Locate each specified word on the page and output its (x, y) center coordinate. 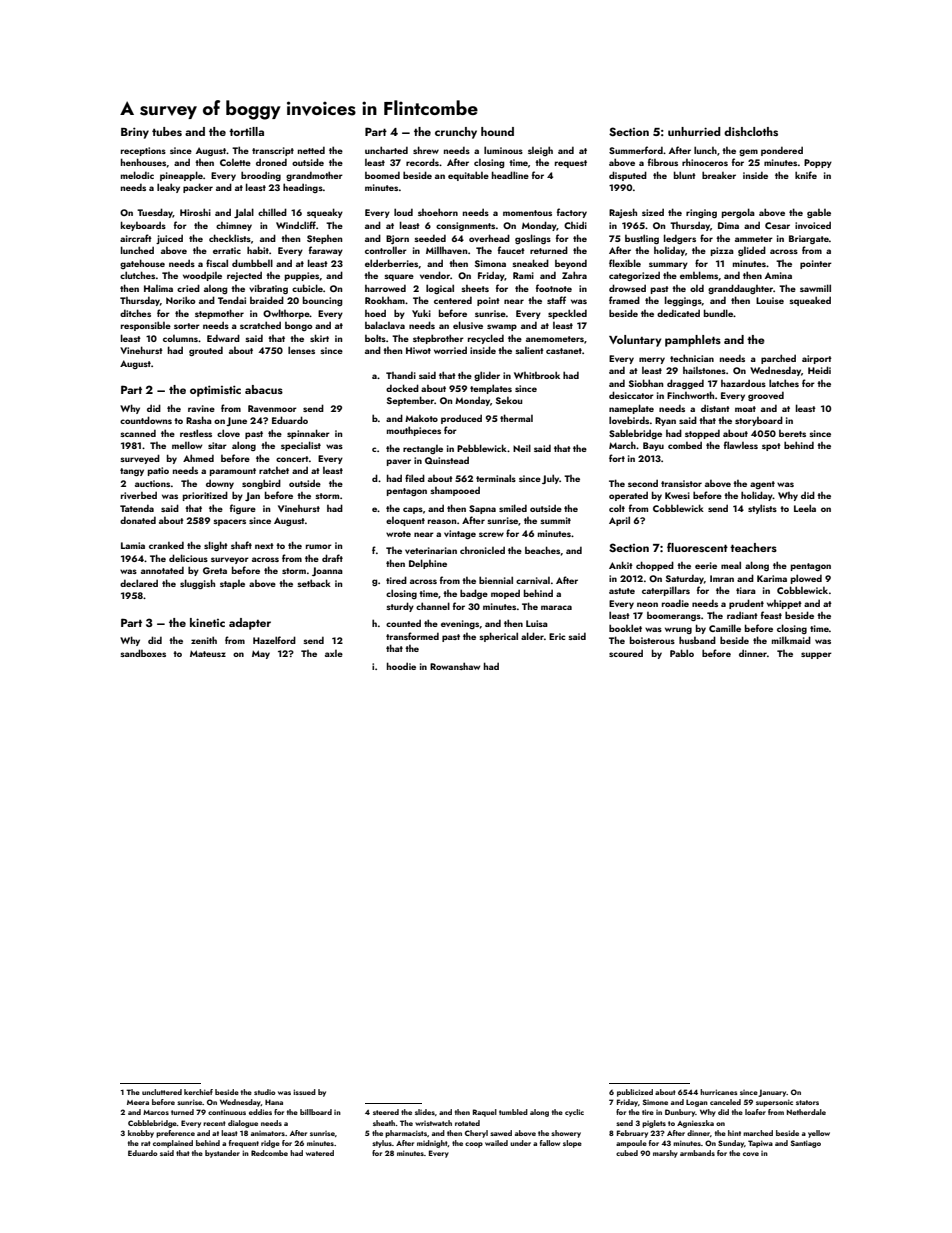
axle (334, 653)
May (261, 654)
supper (816, 655)
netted (311, 150)
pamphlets (693, 341)
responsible (146, 326)
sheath (384, 1123)
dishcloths (751, 131)
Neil (522, 448)
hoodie (401, 666)
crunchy (456, 133)
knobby (141, 1134)
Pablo (682, 653)
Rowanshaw (455, 666)
